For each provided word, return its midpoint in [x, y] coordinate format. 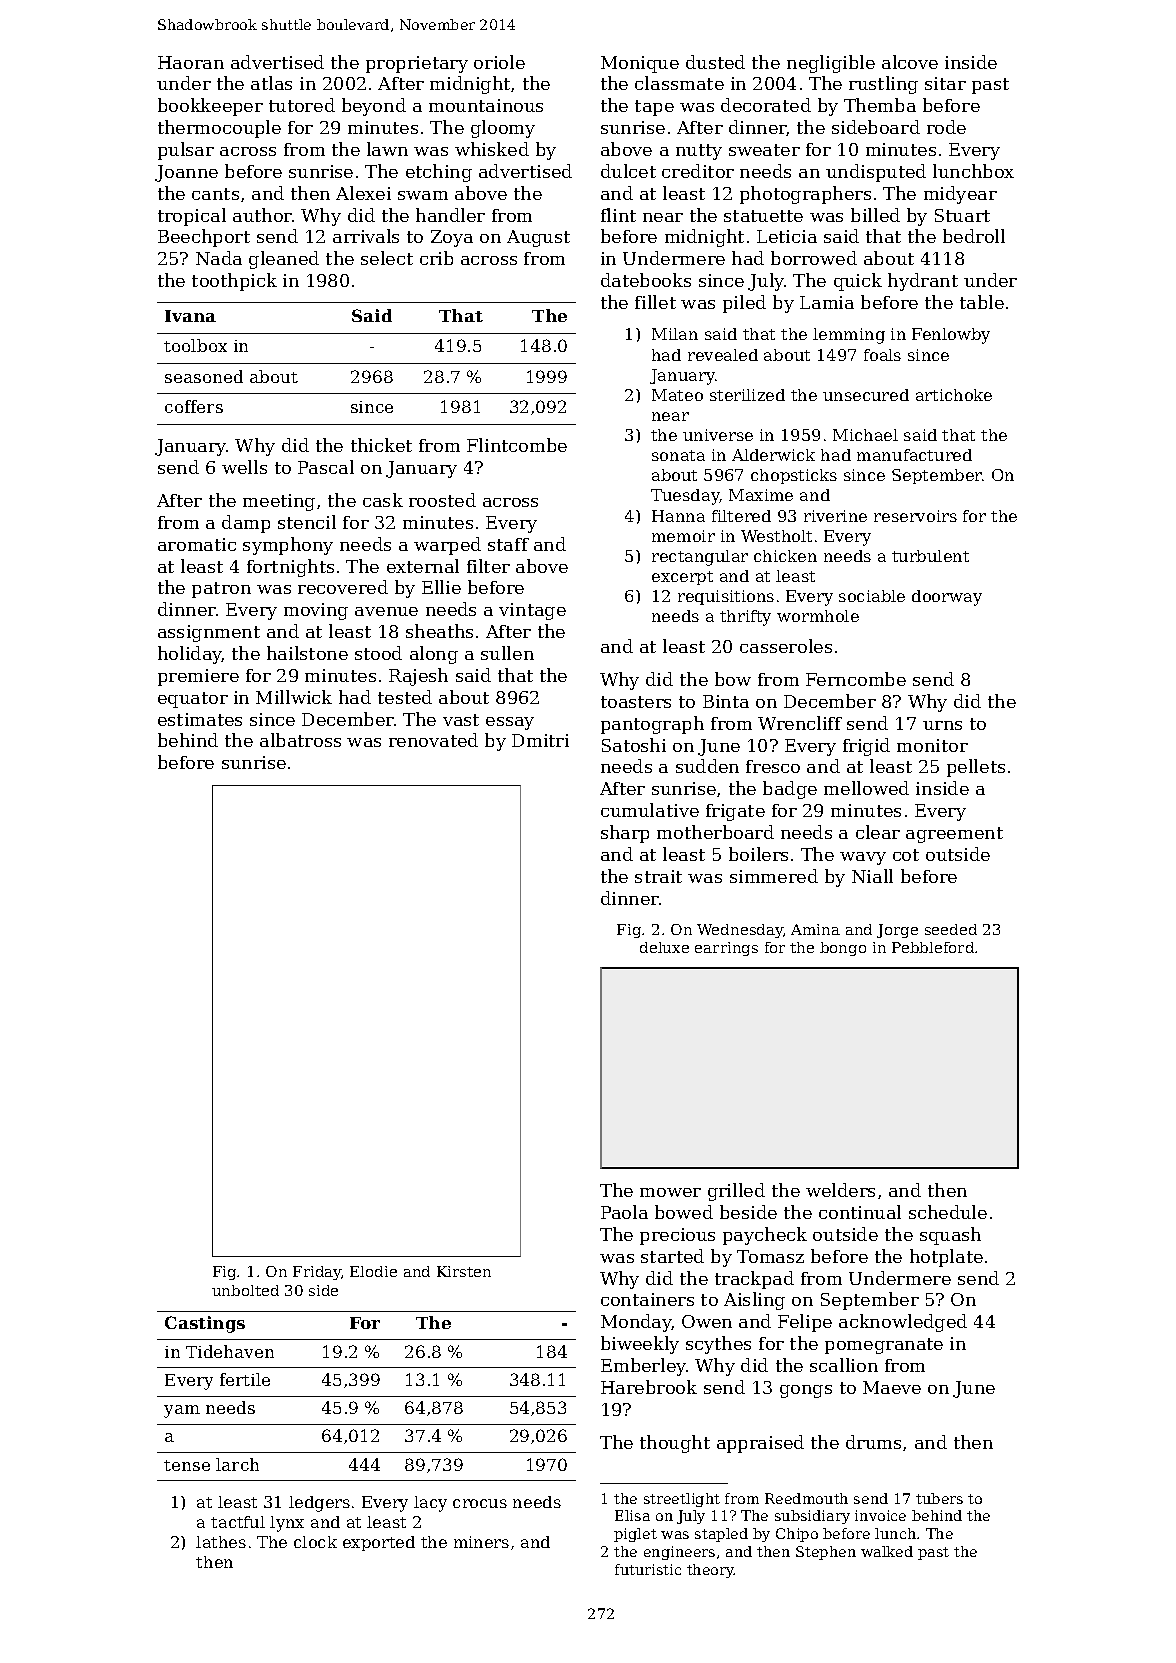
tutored [302, 105]
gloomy [503, 129]
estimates [200, 719]
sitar [945, 83]
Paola [624, 1212]
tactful [238, 1522]
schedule [948, 1212]
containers [647, 1299]
